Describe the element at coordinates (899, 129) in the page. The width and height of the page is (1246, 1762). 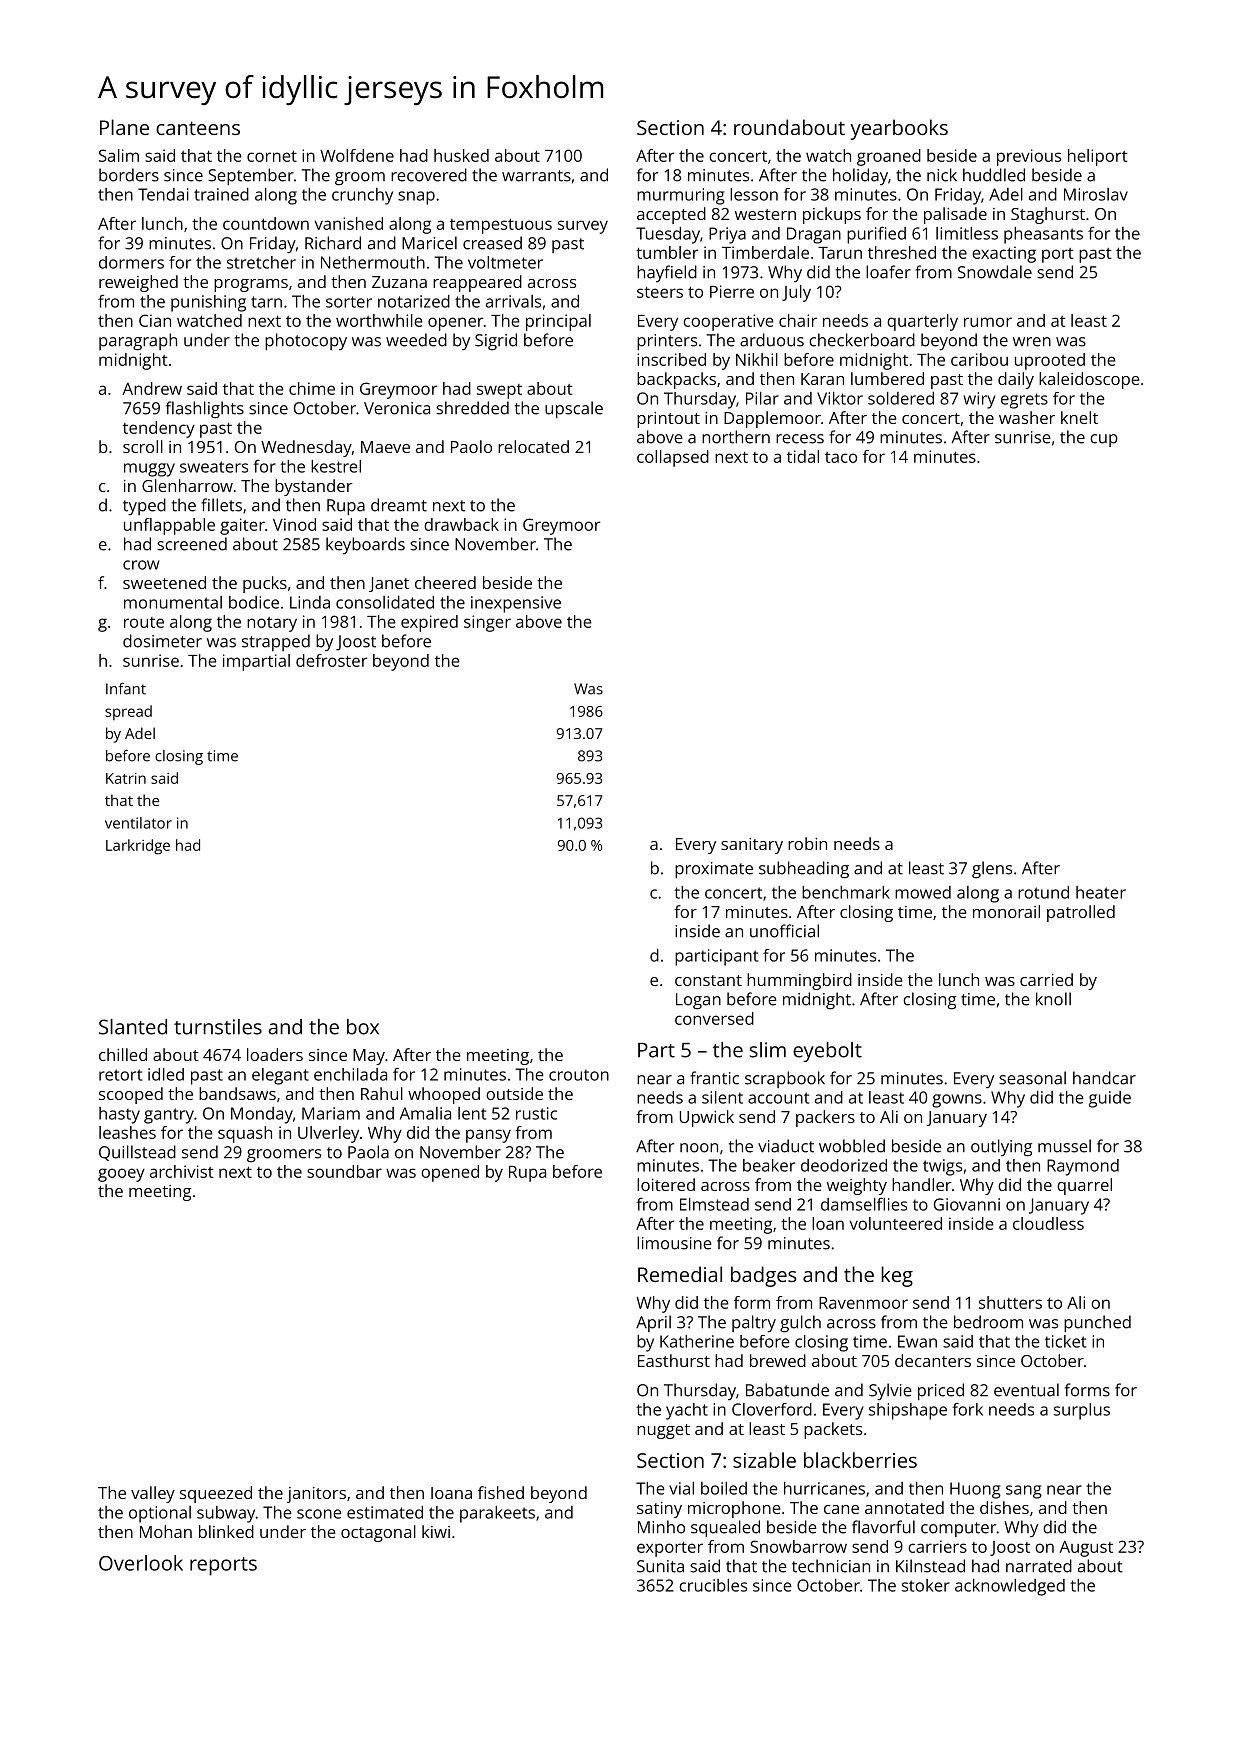
I see `yearbooks` at that location.
